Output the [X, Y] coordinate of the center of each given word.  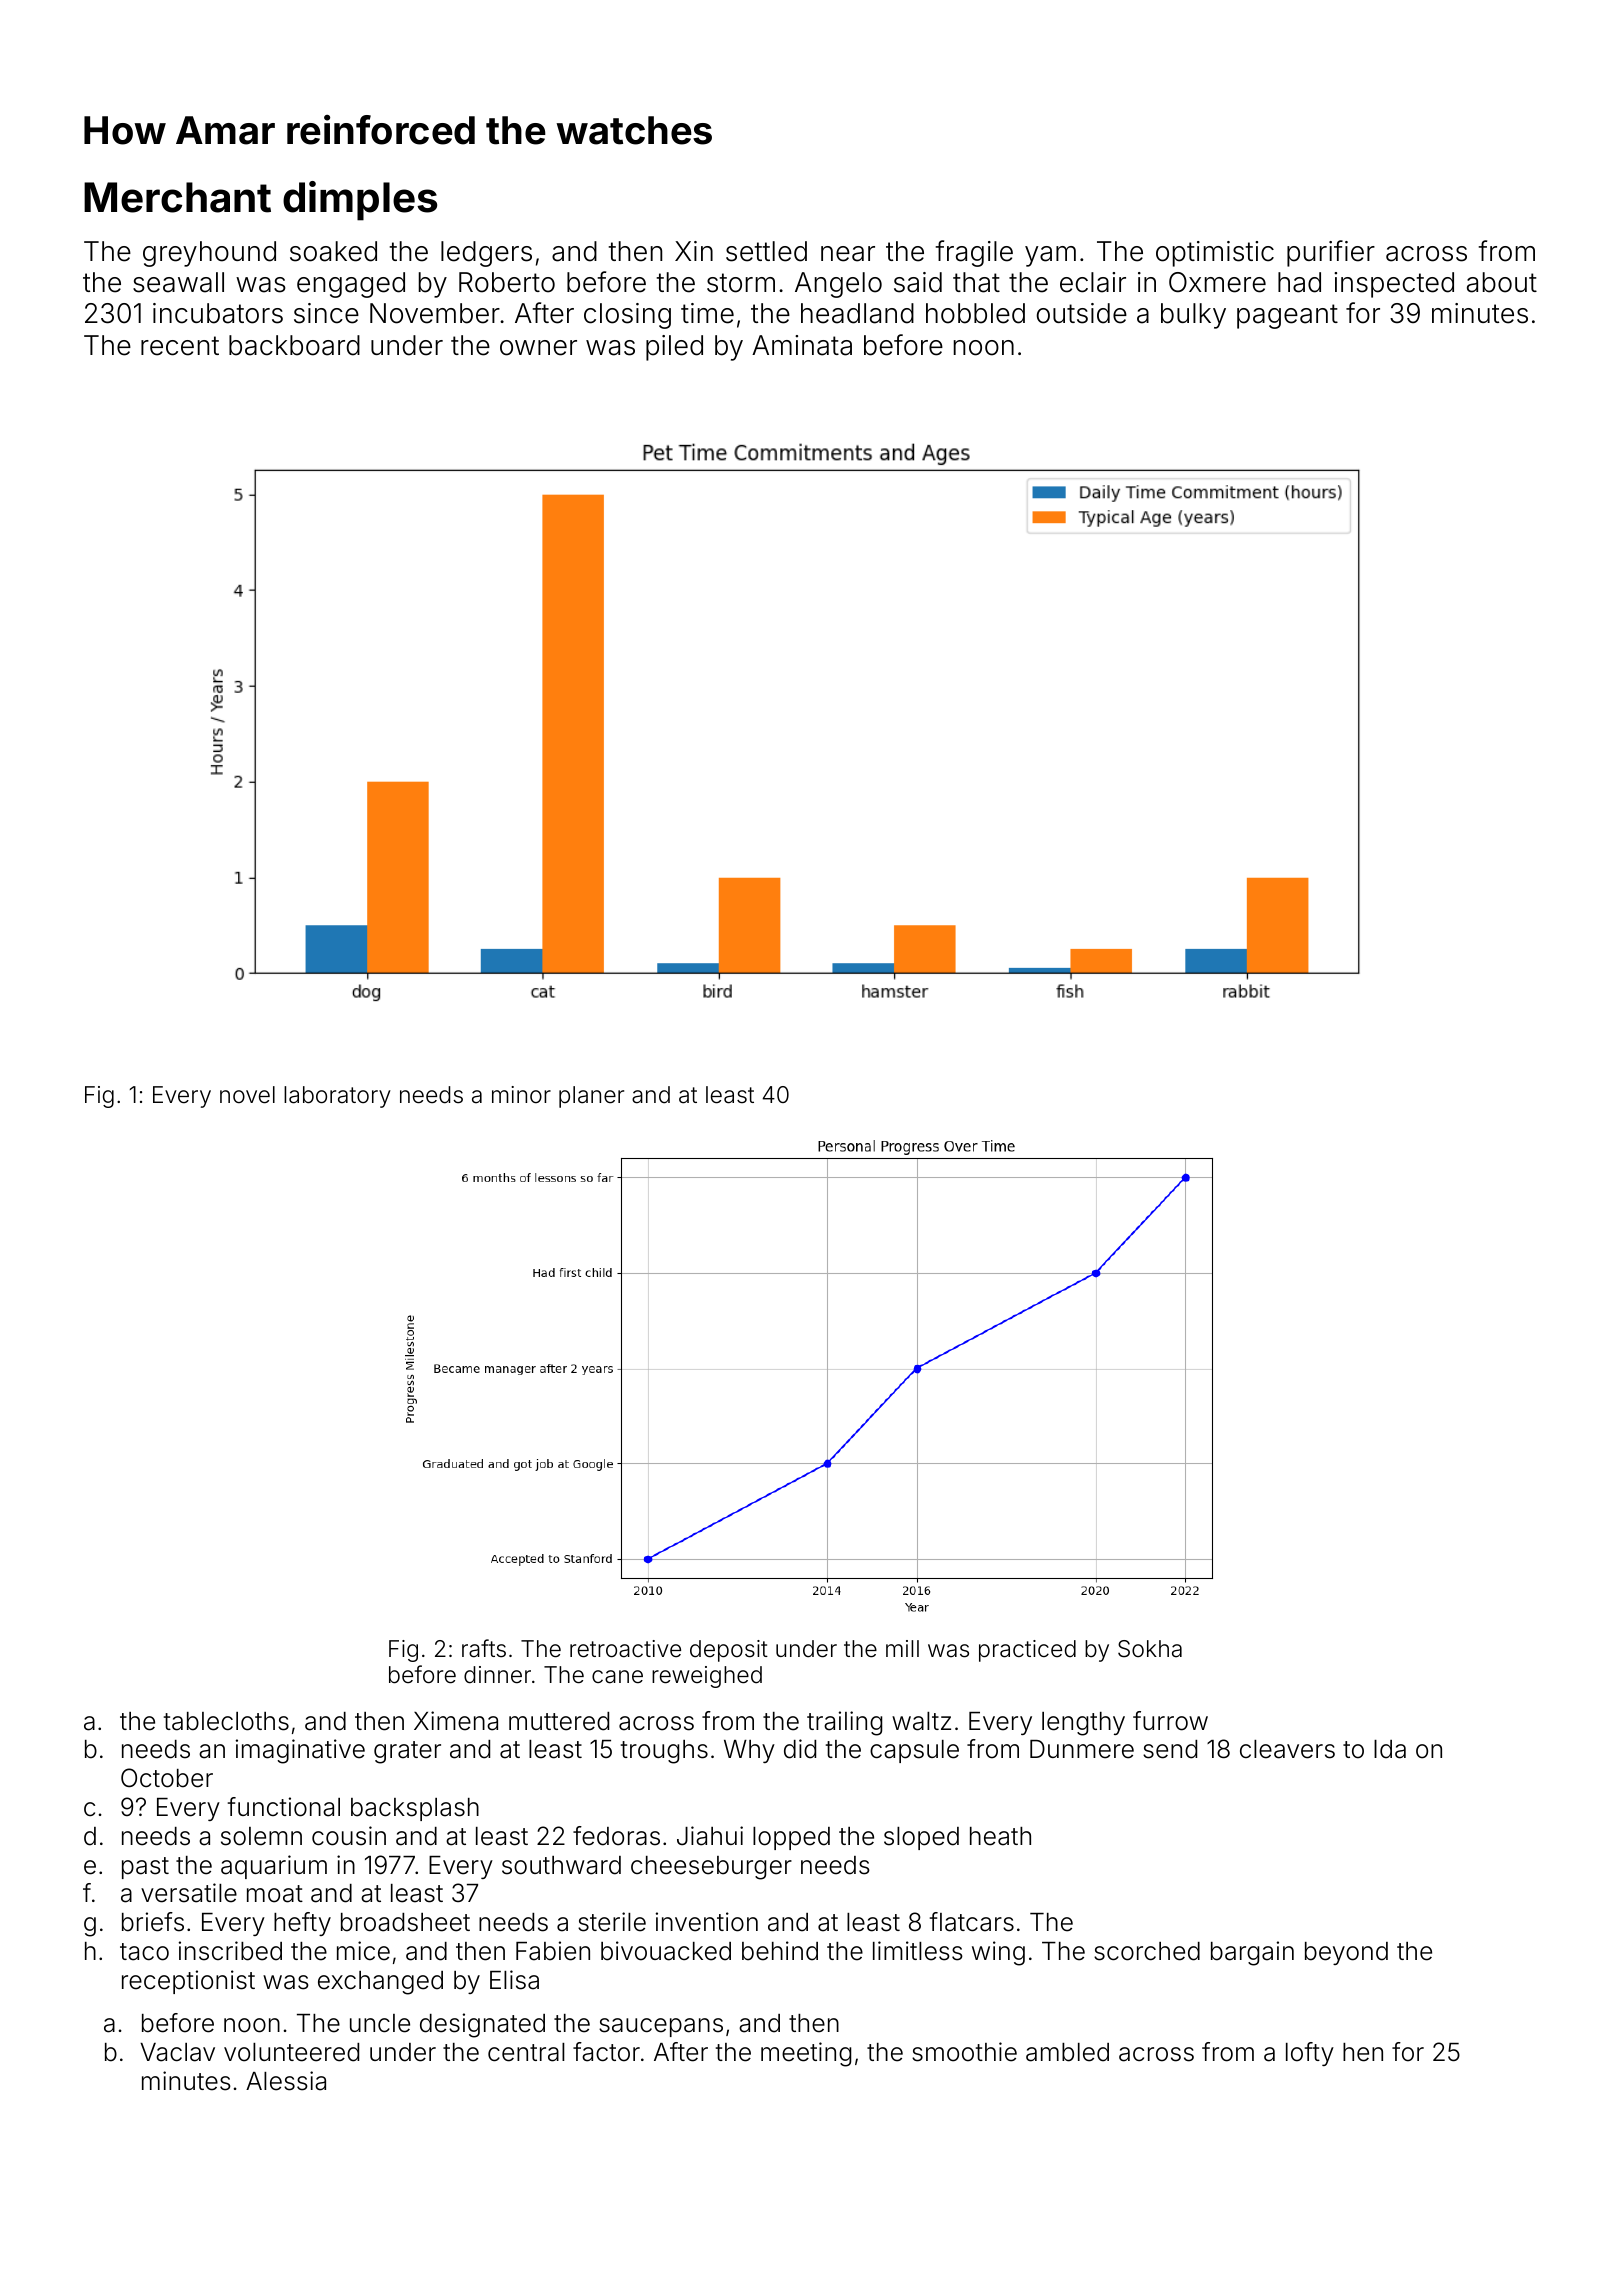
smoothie [964, 2052]
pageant [1287, 316]
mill [902, 1648]
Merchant [177, 197]
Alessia [286, 2081]
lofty [1310, 2054]
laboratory [337, 1097]
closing [627, 316]
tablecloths [226, 1721]
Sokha [1150, 1649]
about [1502, 282]
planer [591, 1097]
